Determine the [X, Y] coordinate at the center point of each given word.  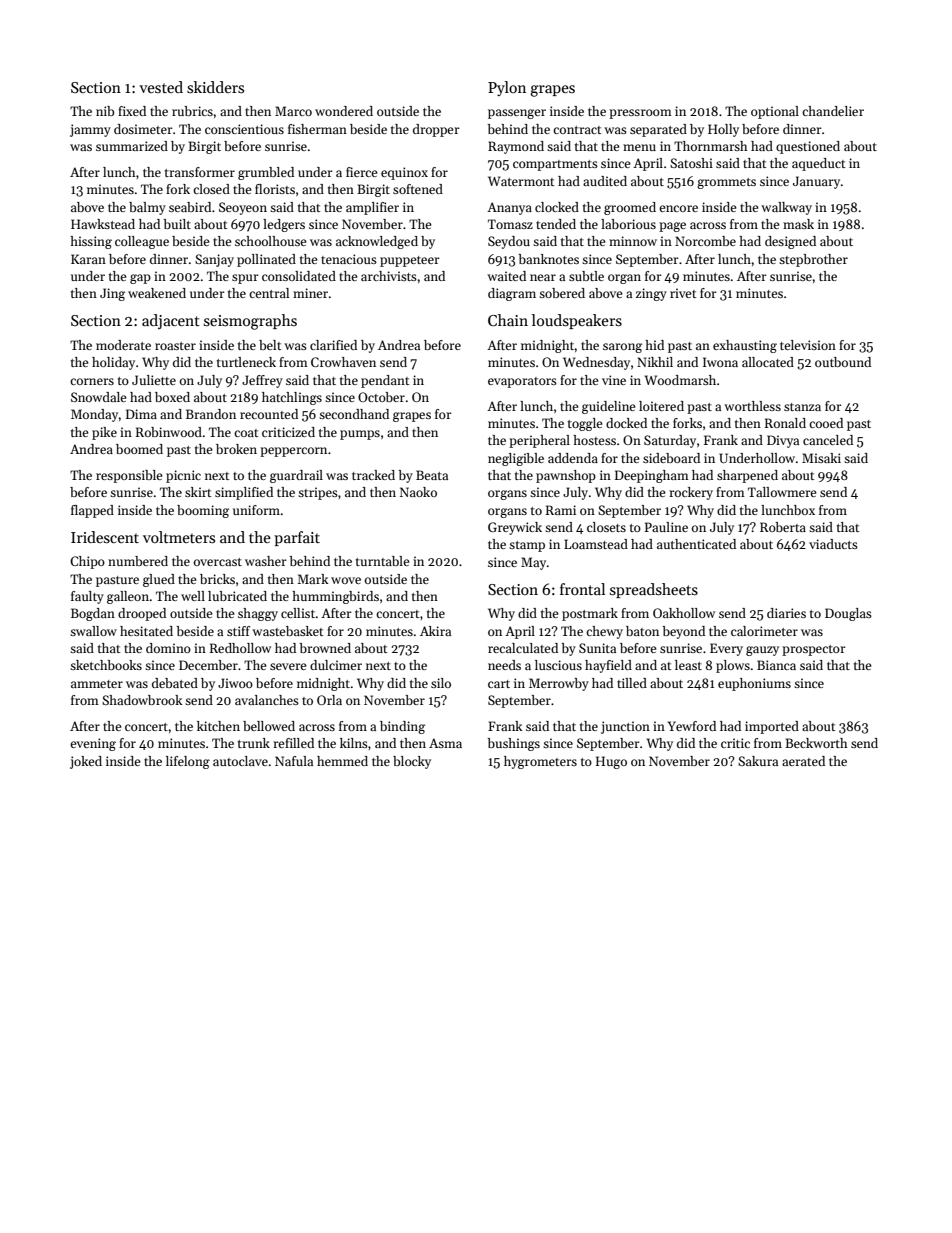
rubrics [192, 111]
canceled [828, 440]
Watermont [521, 181]
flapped [92, 511]
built [177, 224]
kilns [354, 743]
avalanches [267, 700]
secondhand [354, 414]
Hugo [611, 762]
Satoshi [691, 163]
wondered [344, 111]
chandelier [833, 111]
